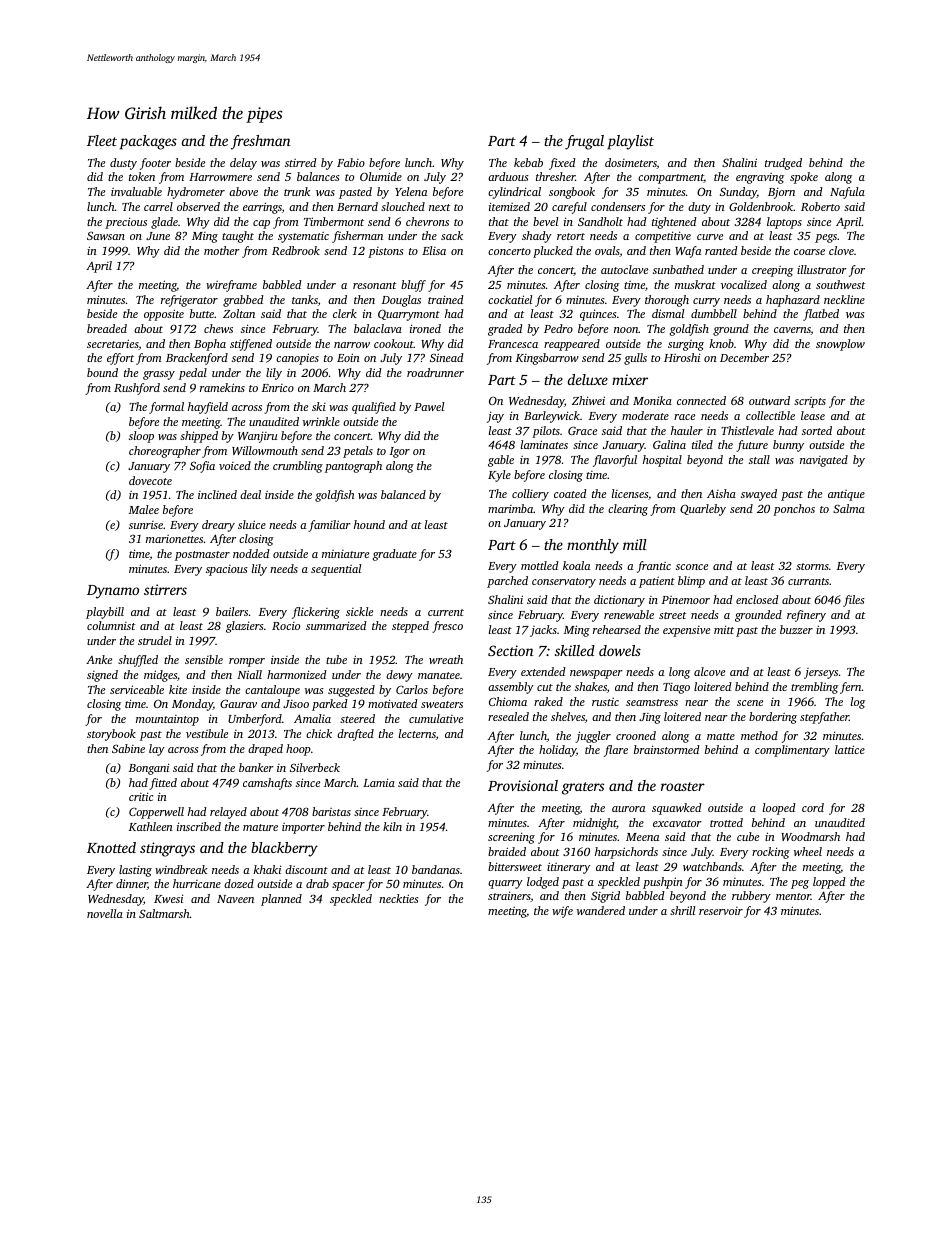 The height and width of the screenshot is (1233, 952). Describe the element at coordinates (635, 544) in the screenshot. I see `mill` at that location.
